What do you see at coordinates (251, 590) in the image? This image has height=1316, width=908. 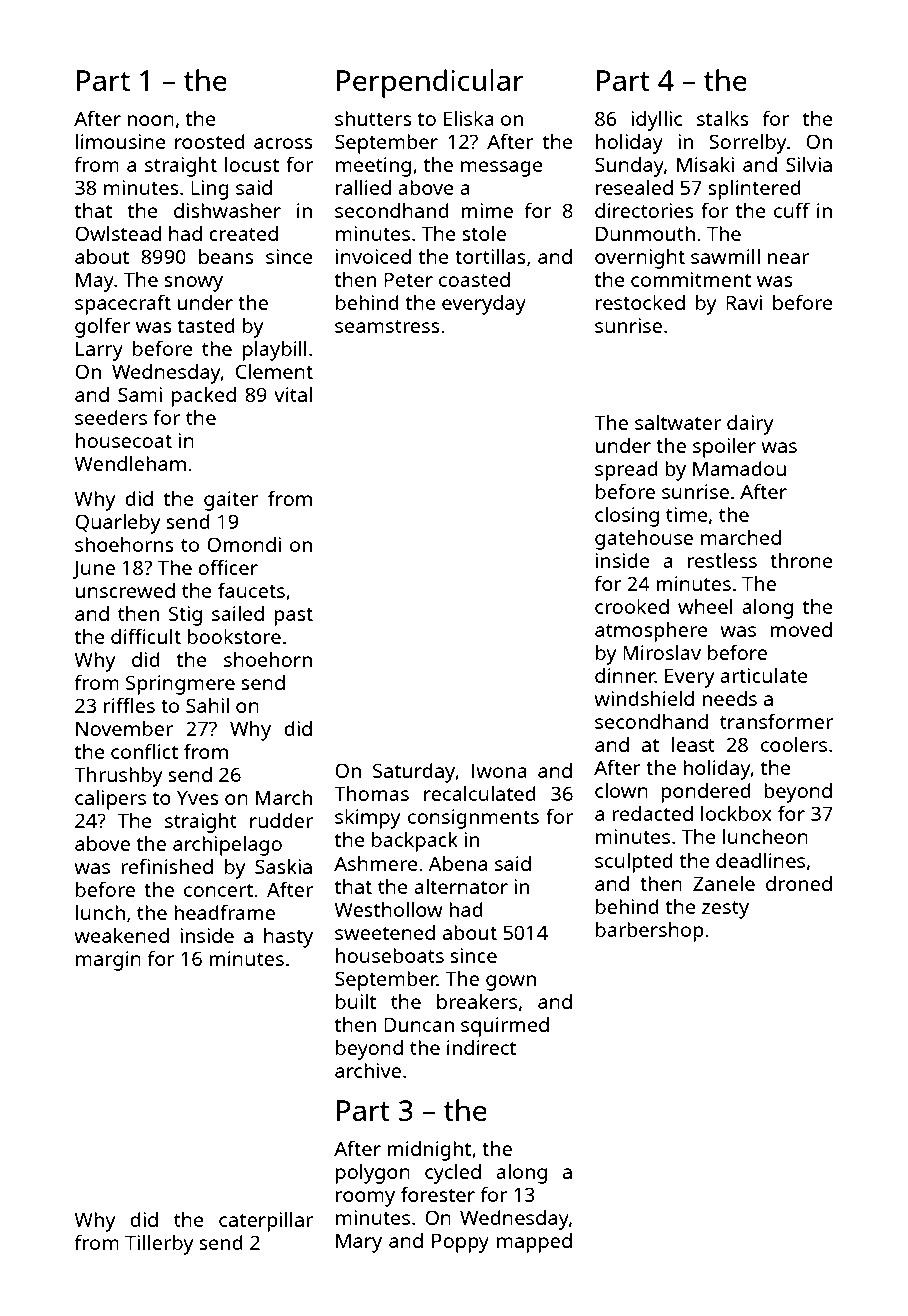 I see `faucets` at bounding box center [251, 590].
